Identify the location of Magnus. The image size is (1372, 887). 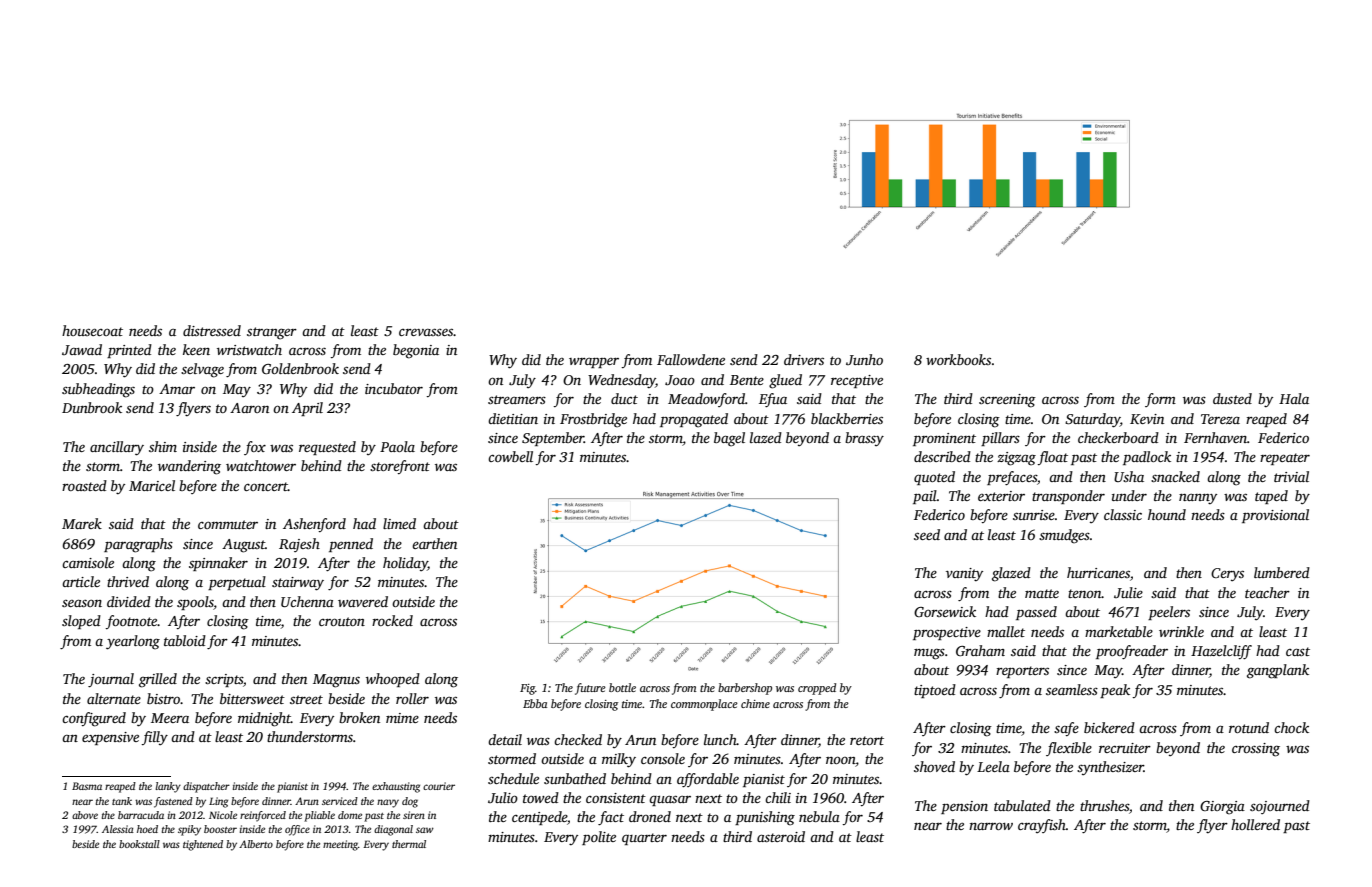
(336, 681).
